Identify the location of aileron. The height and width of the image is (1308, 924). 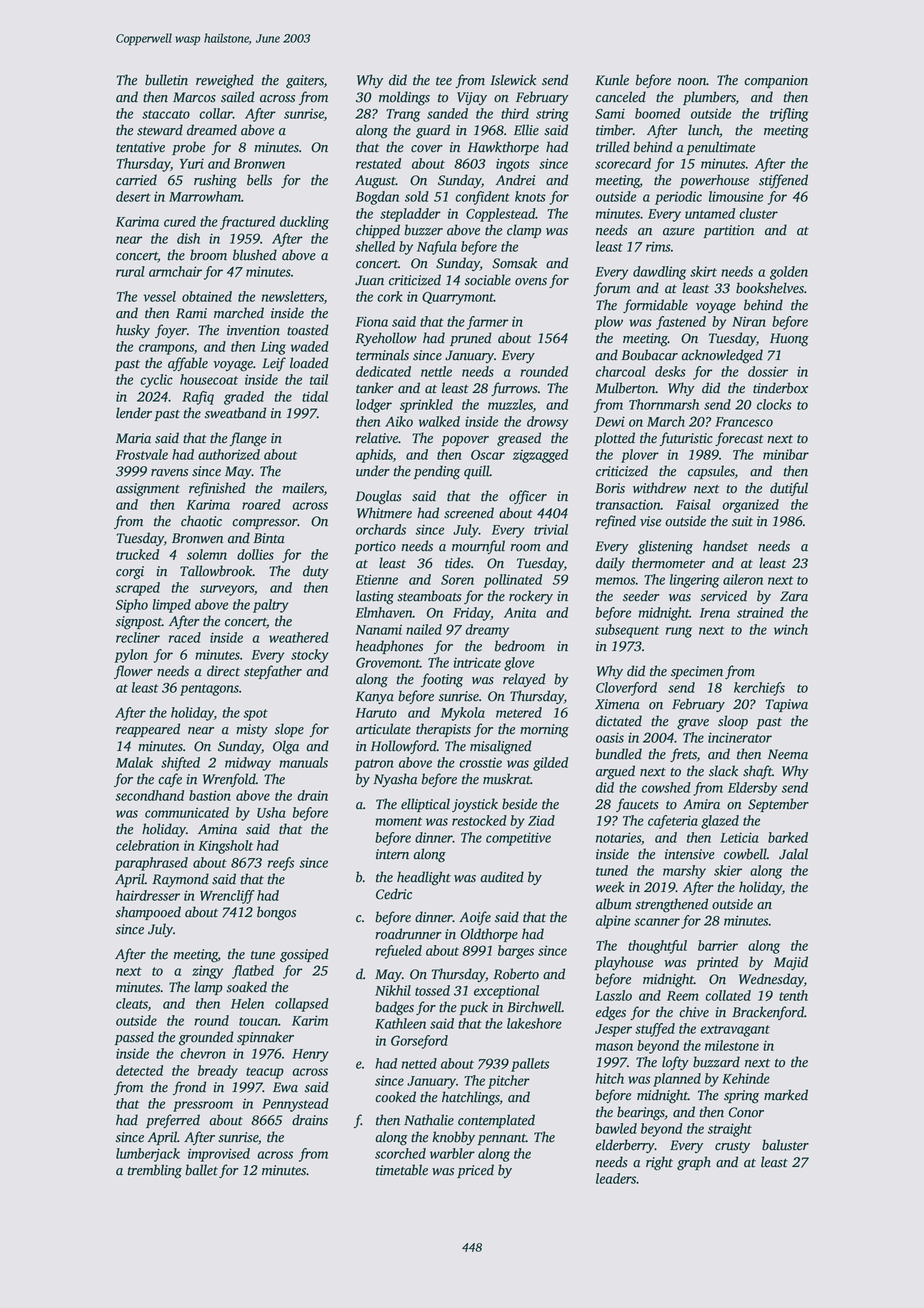
(743, 579).
